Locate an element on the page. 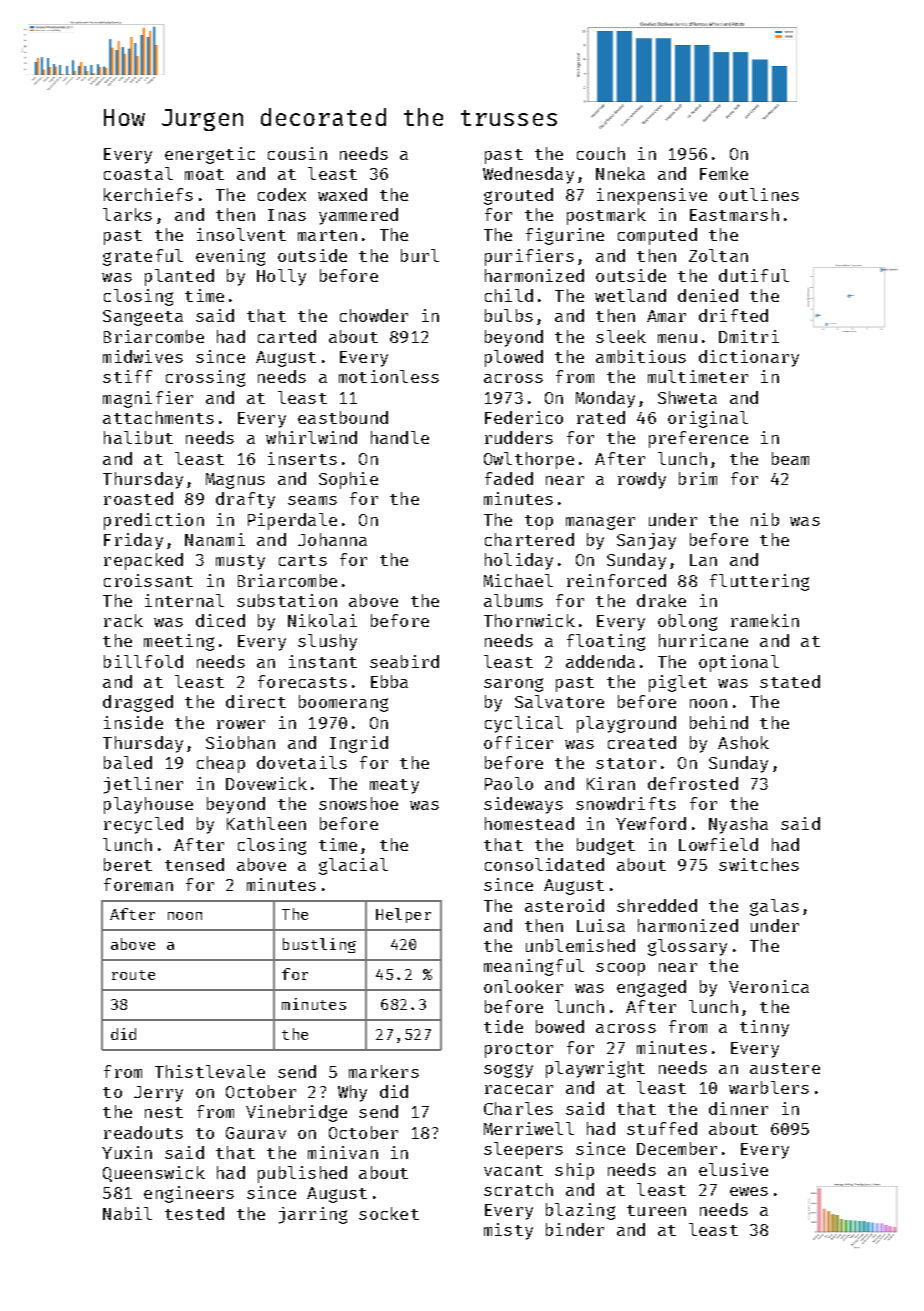 The width and height of the image is (924, 1311). stuffed is located at coordinates (662, 1128).
